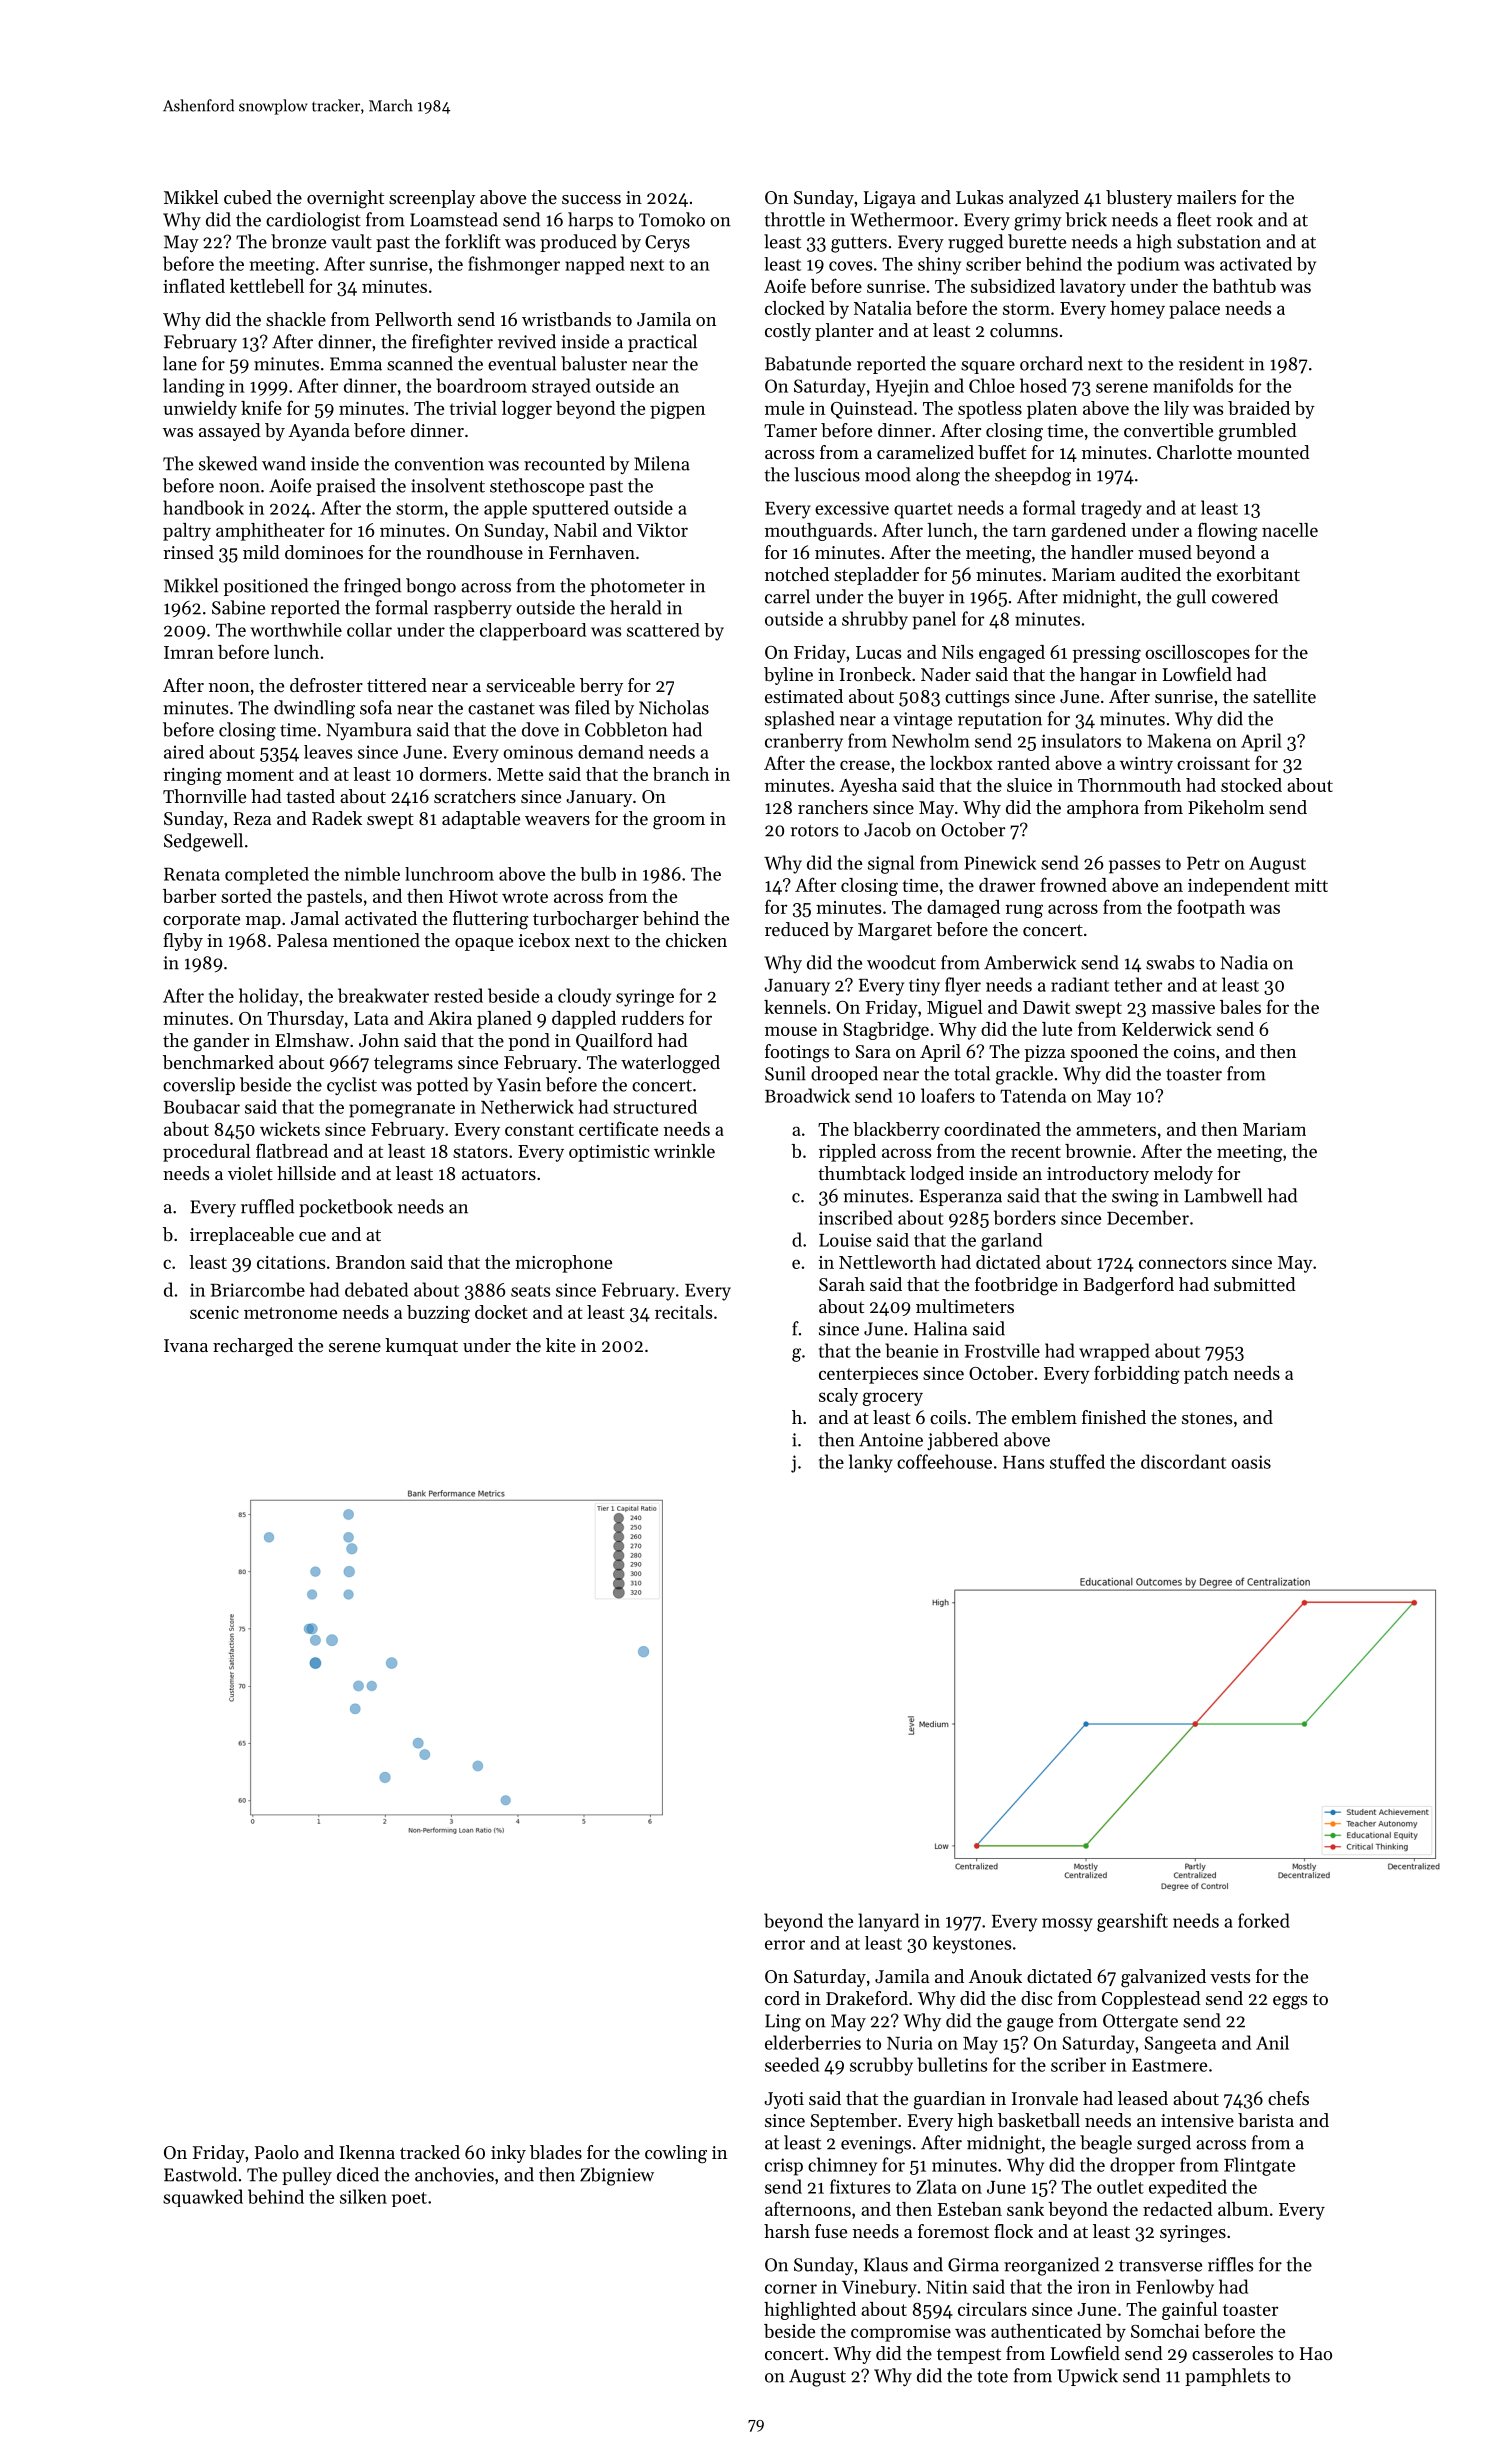  What do you see at coordinates (561, 1345) in the page?
I see `kite` at bounding box center [561, 1345].
